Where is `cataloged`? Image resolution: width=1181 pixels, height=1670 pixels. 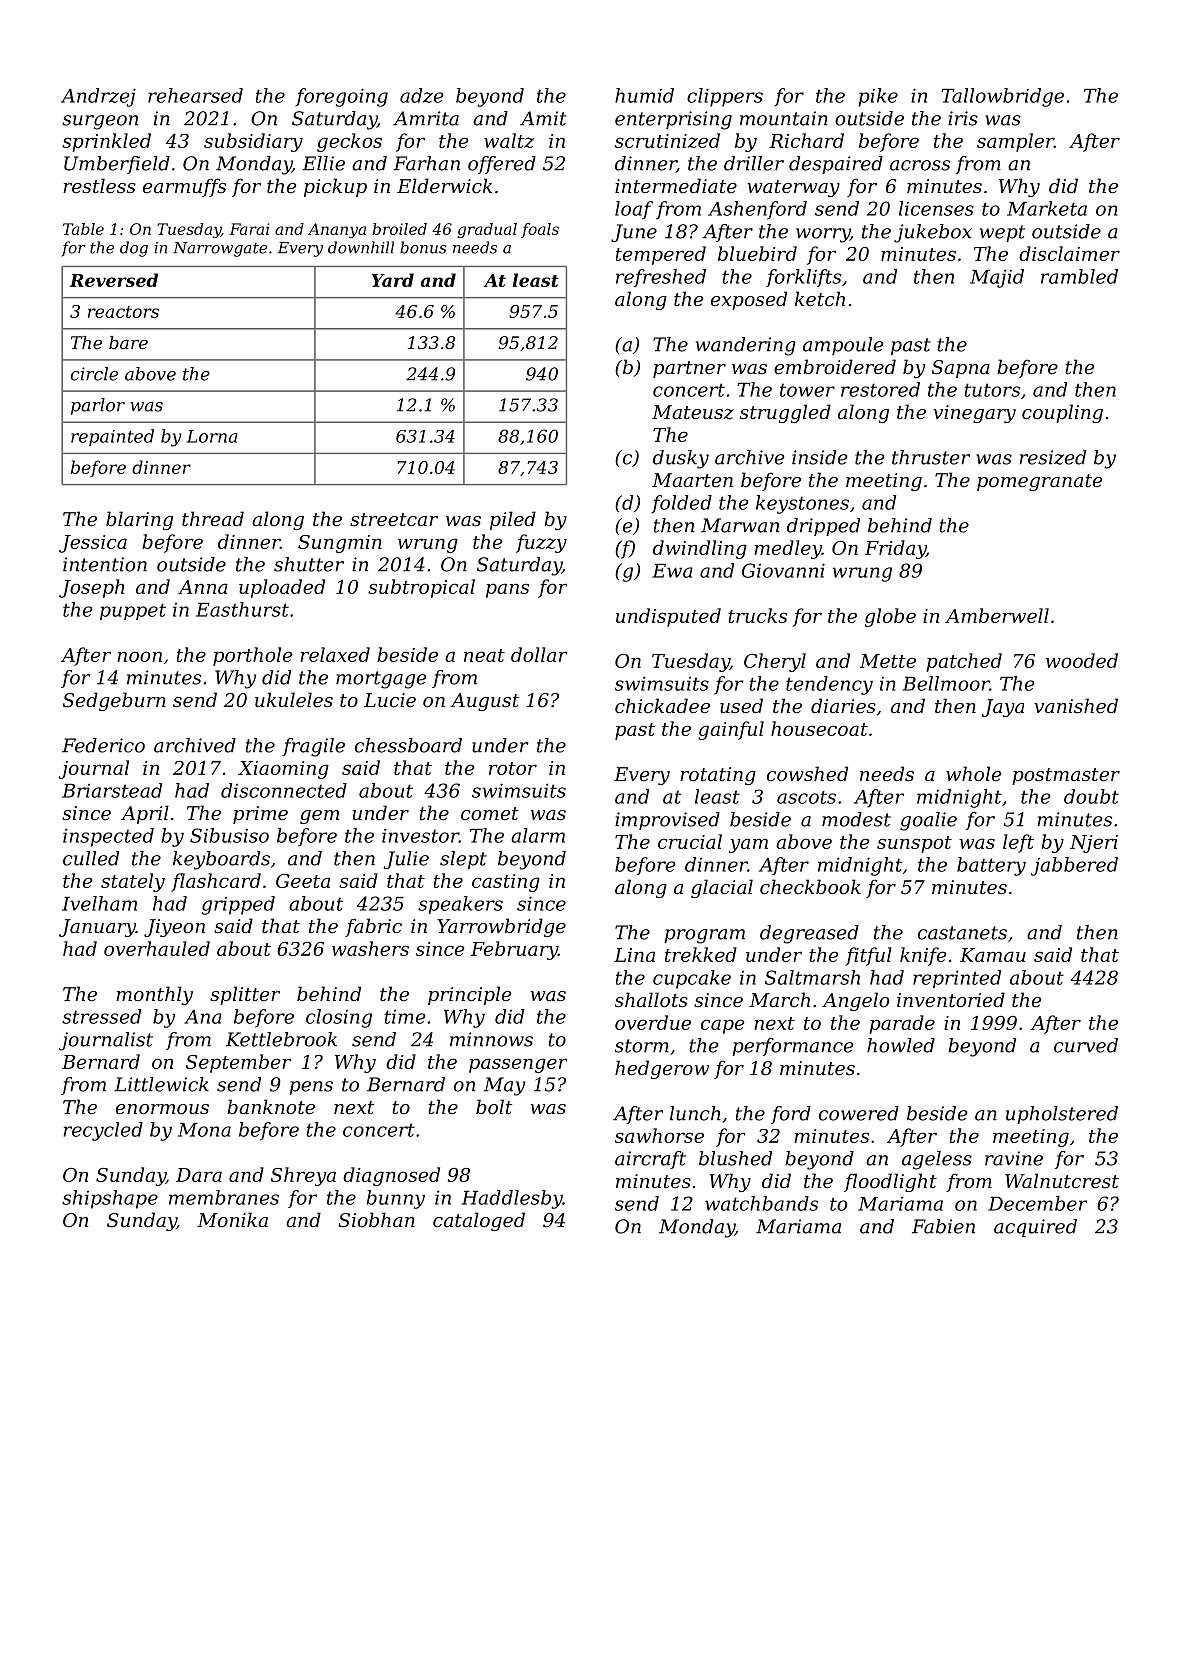 cataloged is located at coordinates (479, 1221).
